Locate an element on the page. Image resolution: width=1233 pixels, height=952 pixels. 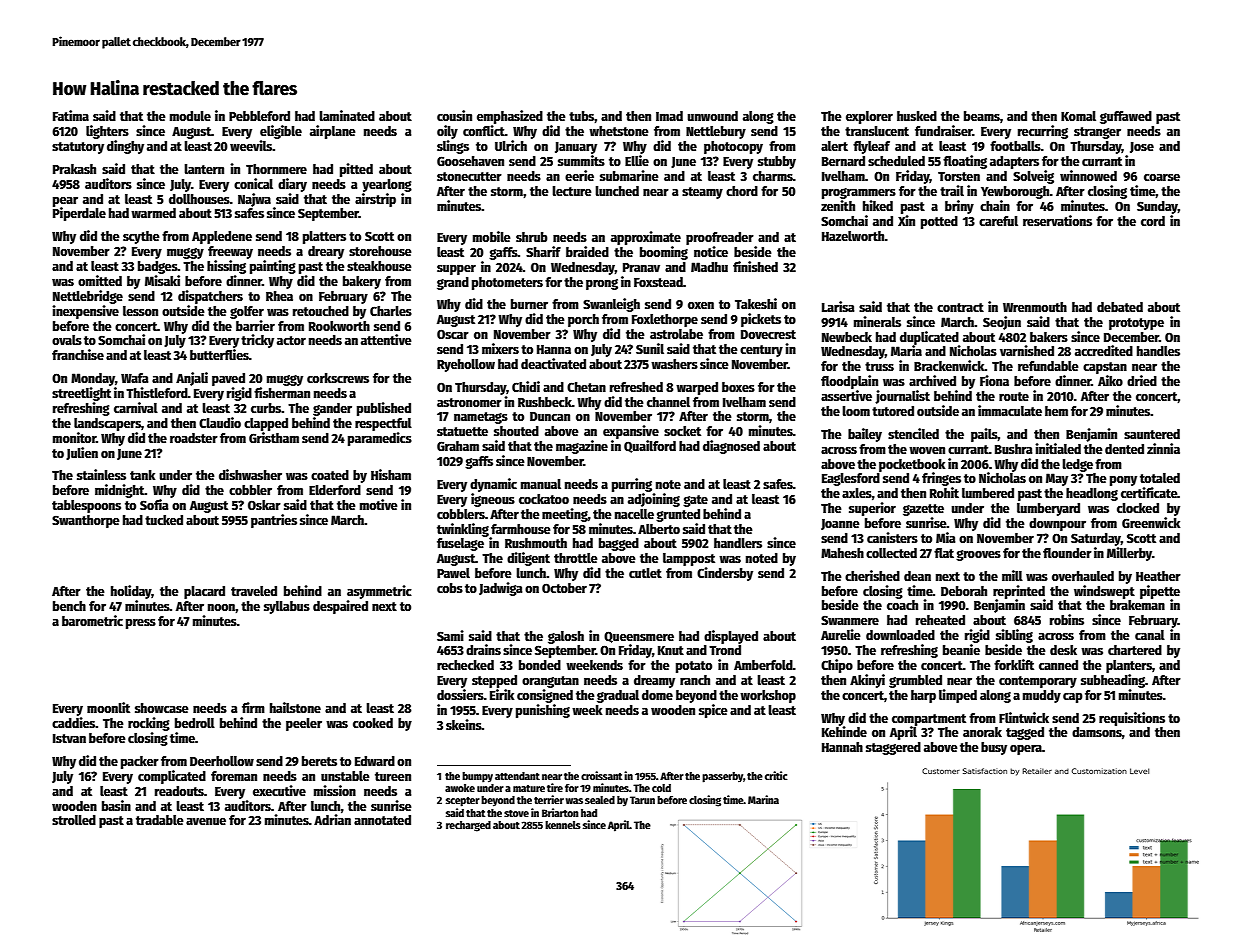
tubs is located at coordinates (581, 116).
